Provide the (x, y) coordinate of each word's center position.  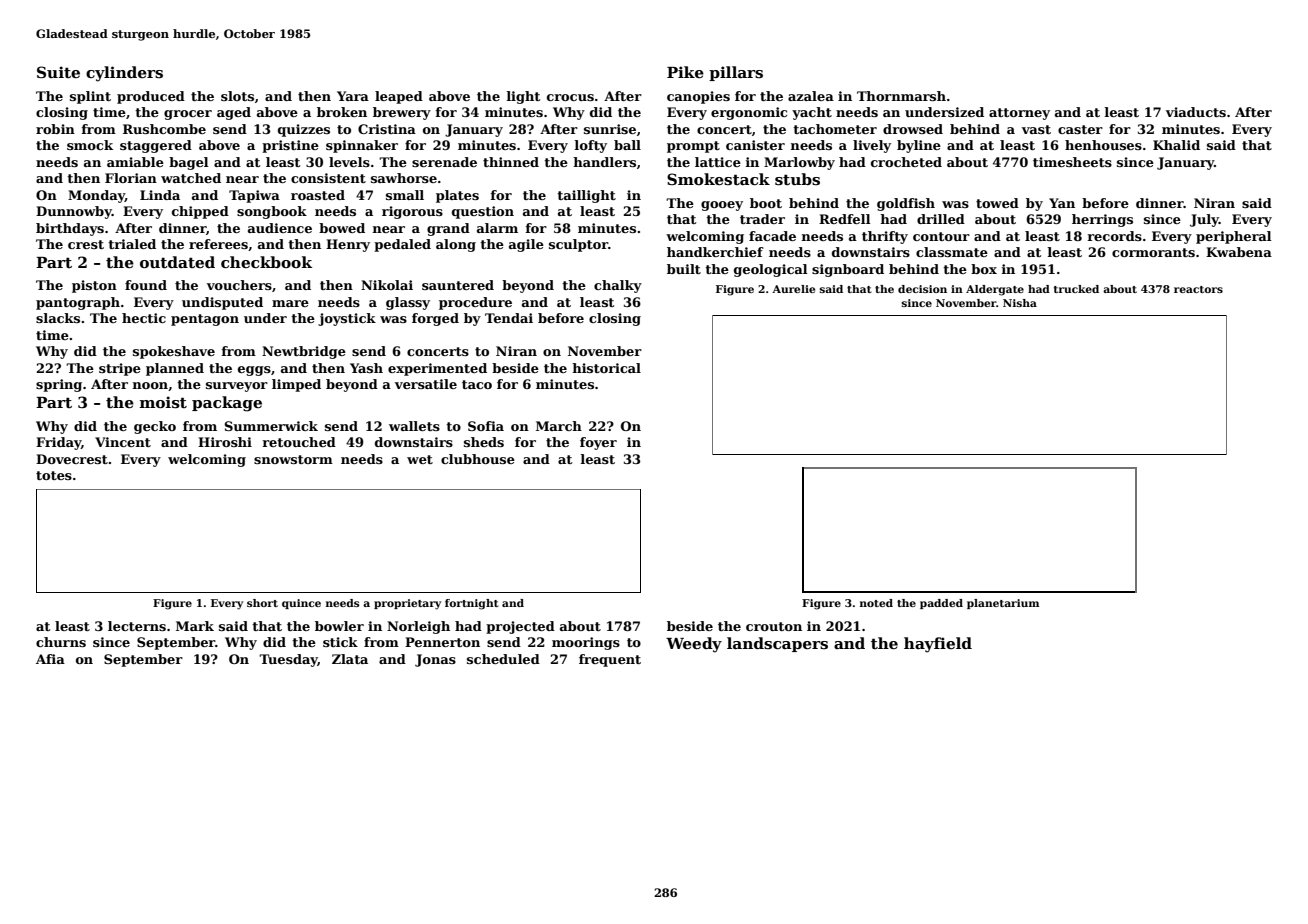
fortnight (472, 604)
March (559, 426)
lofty (590, 146)
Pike (685, 72)
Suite (58, 72)
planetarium (1003, 604)
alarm (497, 228)
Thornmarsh (901, 96)
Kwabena (1239, 252)
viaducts (1196, 112)
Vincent (123, 442)
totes (54, 475)
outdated (177, 262)
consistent (328, 178)
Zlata (350, 659)
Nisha (1020, 303)
